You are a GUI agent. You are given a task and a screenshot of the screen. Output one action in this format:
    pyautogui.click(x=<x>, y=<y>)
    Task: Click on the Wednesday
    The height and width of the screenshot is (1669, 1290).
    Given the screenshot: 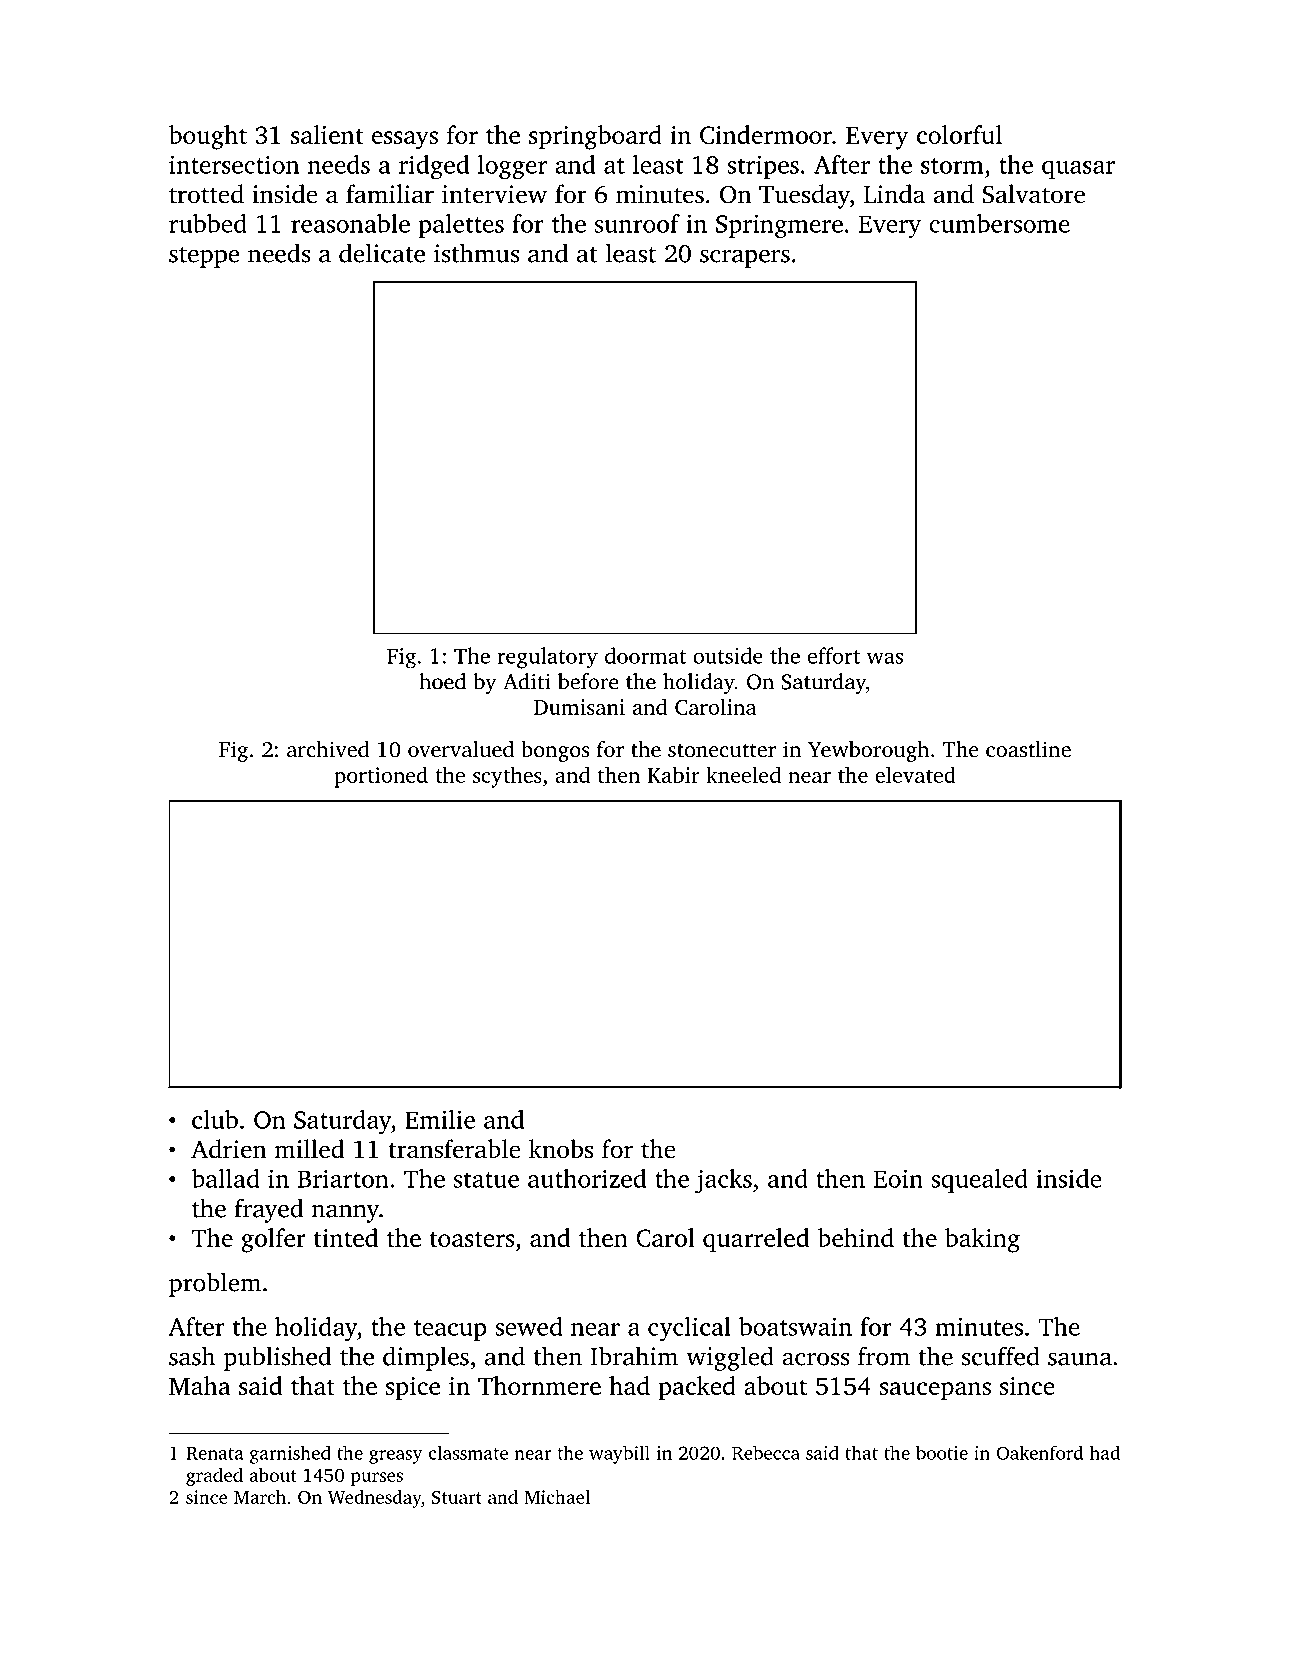 What is the action you would take?
    pyautogui.click(x=374, y=1499)
